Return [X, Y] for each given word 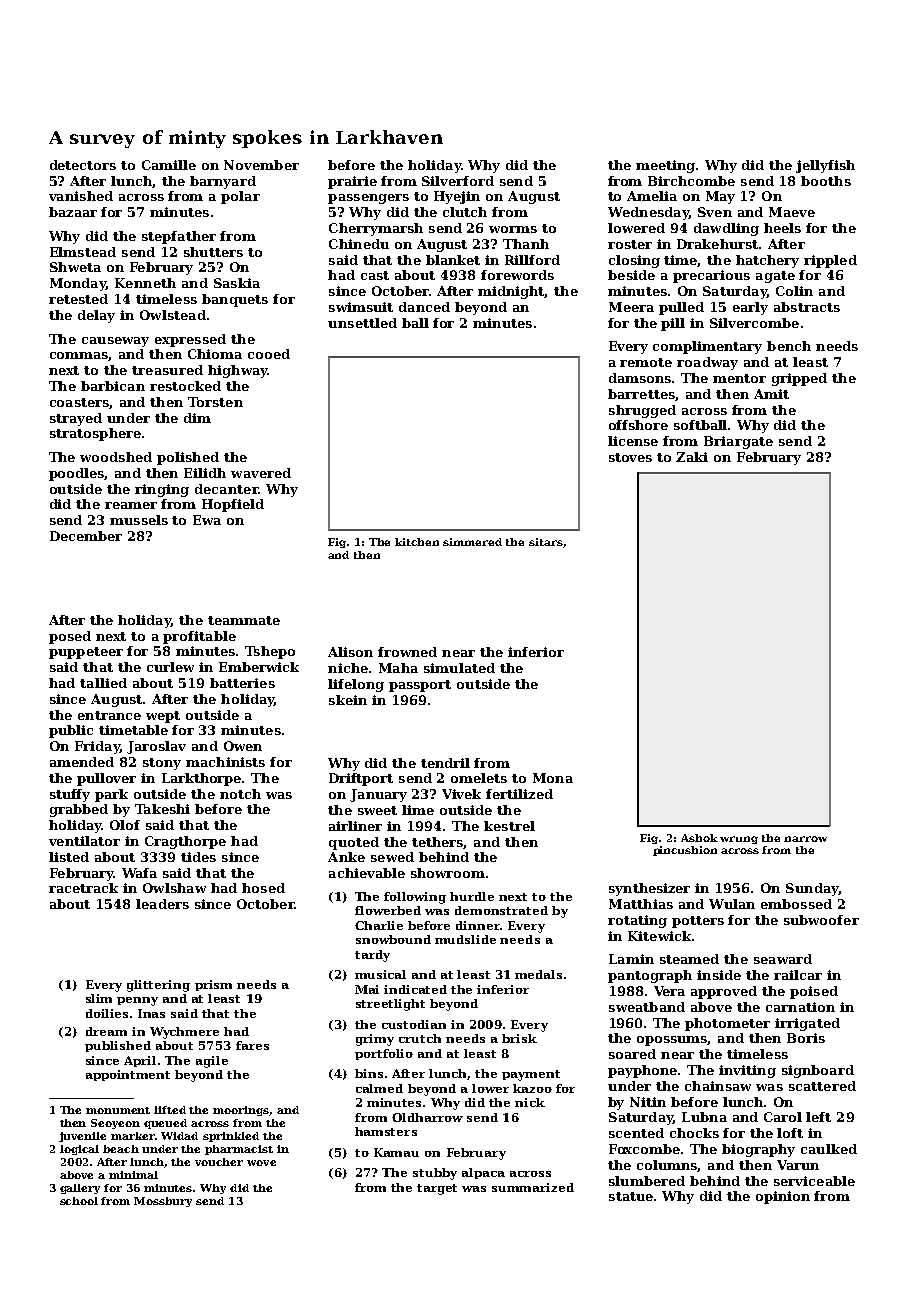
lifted [170, 1110]
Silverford [458, 181]
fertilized [519, 794]
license [633, 441]
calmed [379, 1088]
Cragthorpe [185, 842]
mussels [139, 520]
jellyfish [825, 166]
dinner [478, 925]
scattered [822, 1086]
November [261, 165]
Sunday [812, 889]
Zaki [692, 457]
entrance [109, 715]
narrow [805, 839]
